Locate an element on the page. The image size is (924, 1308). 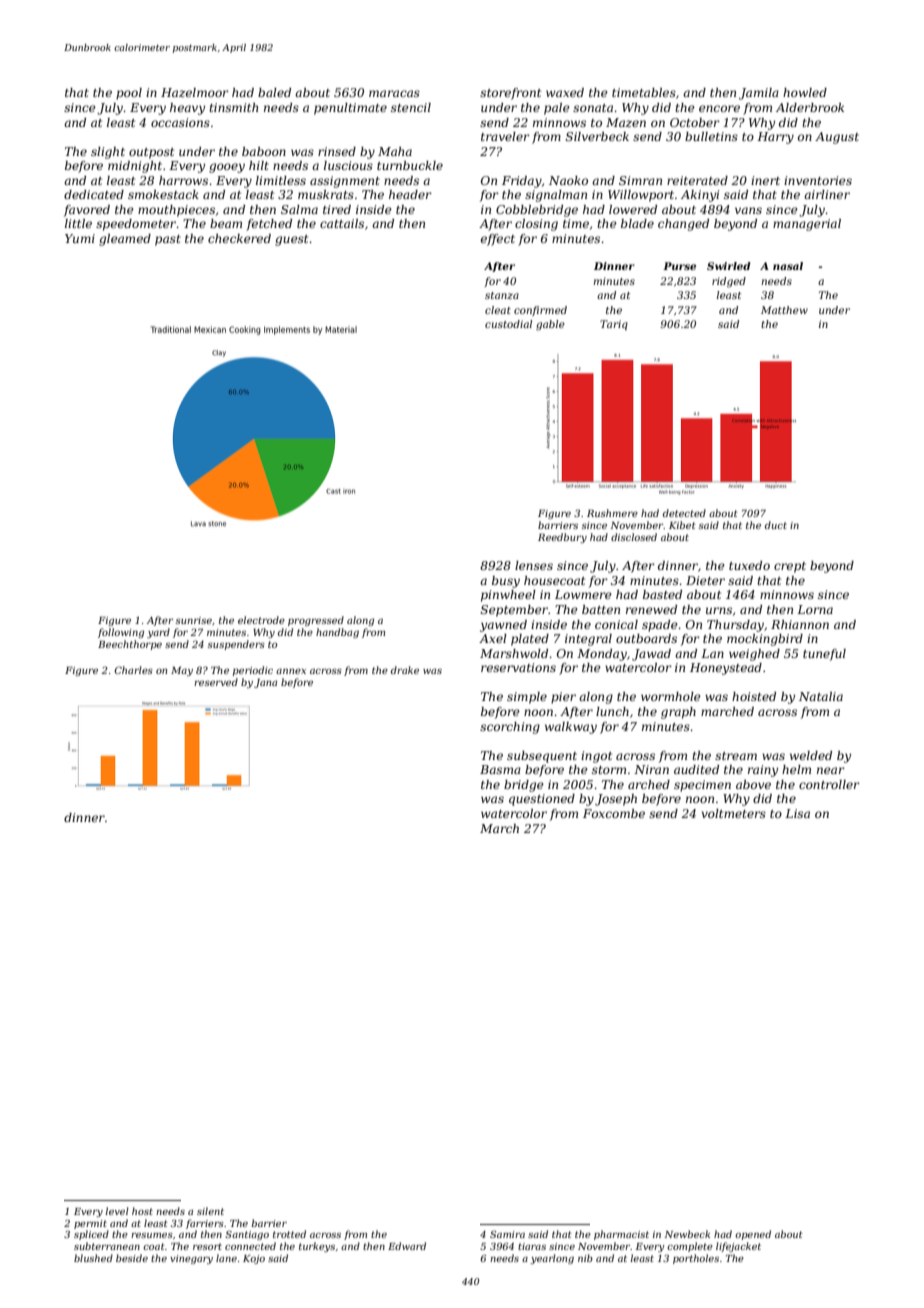
cattails is located at coordinates (342, 223).
